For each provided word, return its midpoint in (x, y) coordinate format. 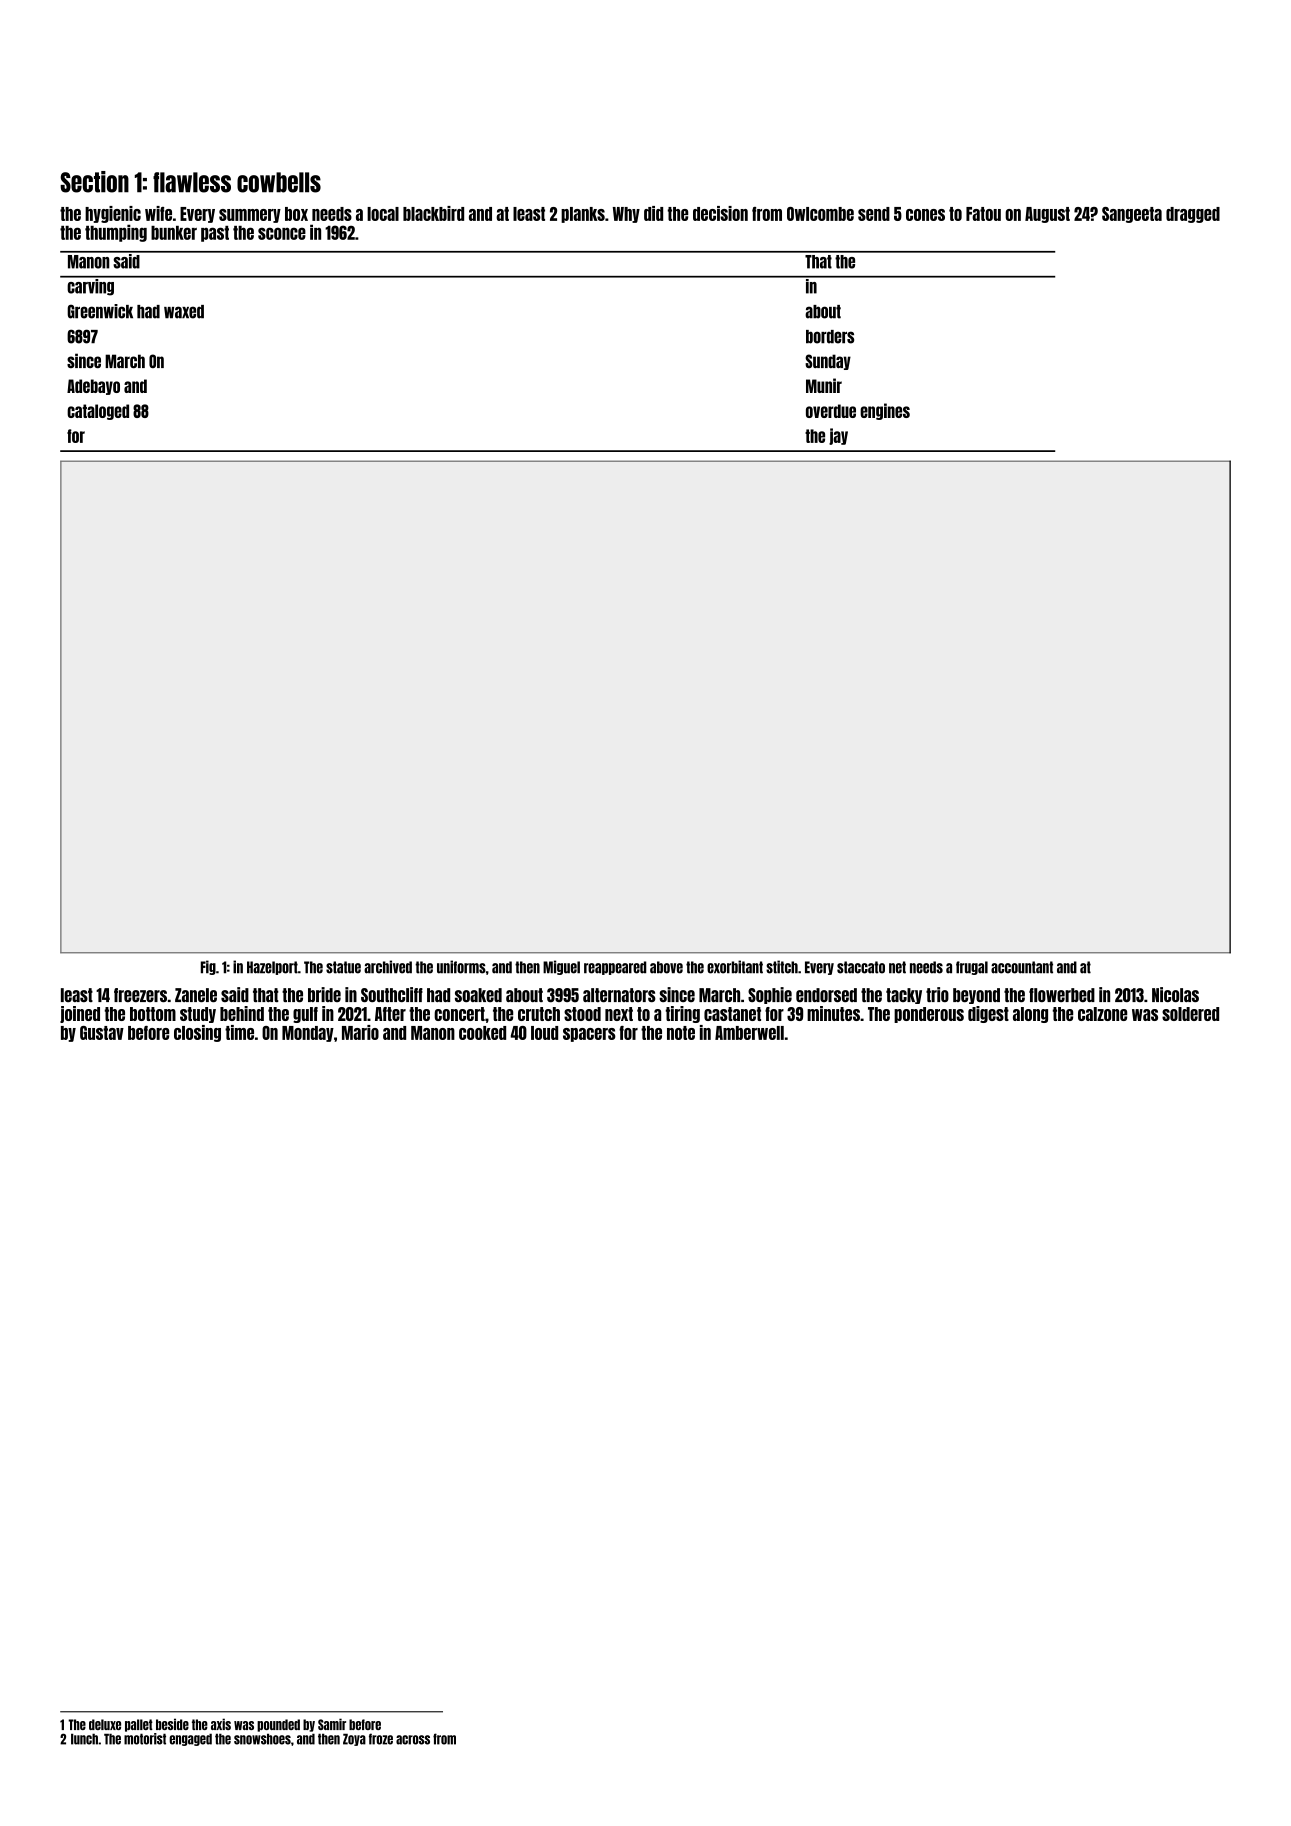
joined (80, 1014)
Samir (332, 1724)
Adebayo (93, 387)
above (666, 967)
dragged (1193, 215)
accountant (1022, 967)
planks (583, 215)
